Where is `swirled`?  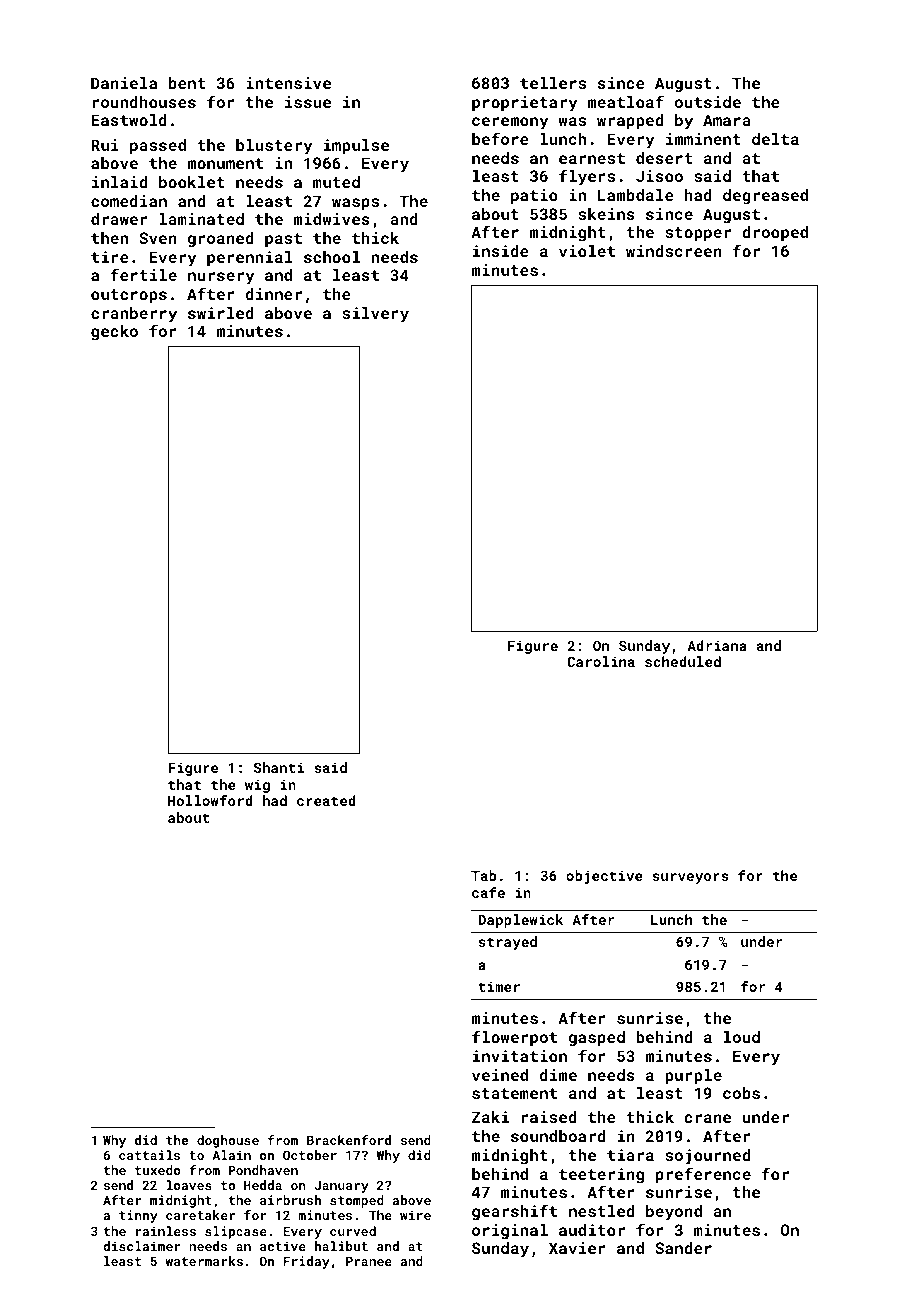 swirled is located at coordinates (221, 313).
